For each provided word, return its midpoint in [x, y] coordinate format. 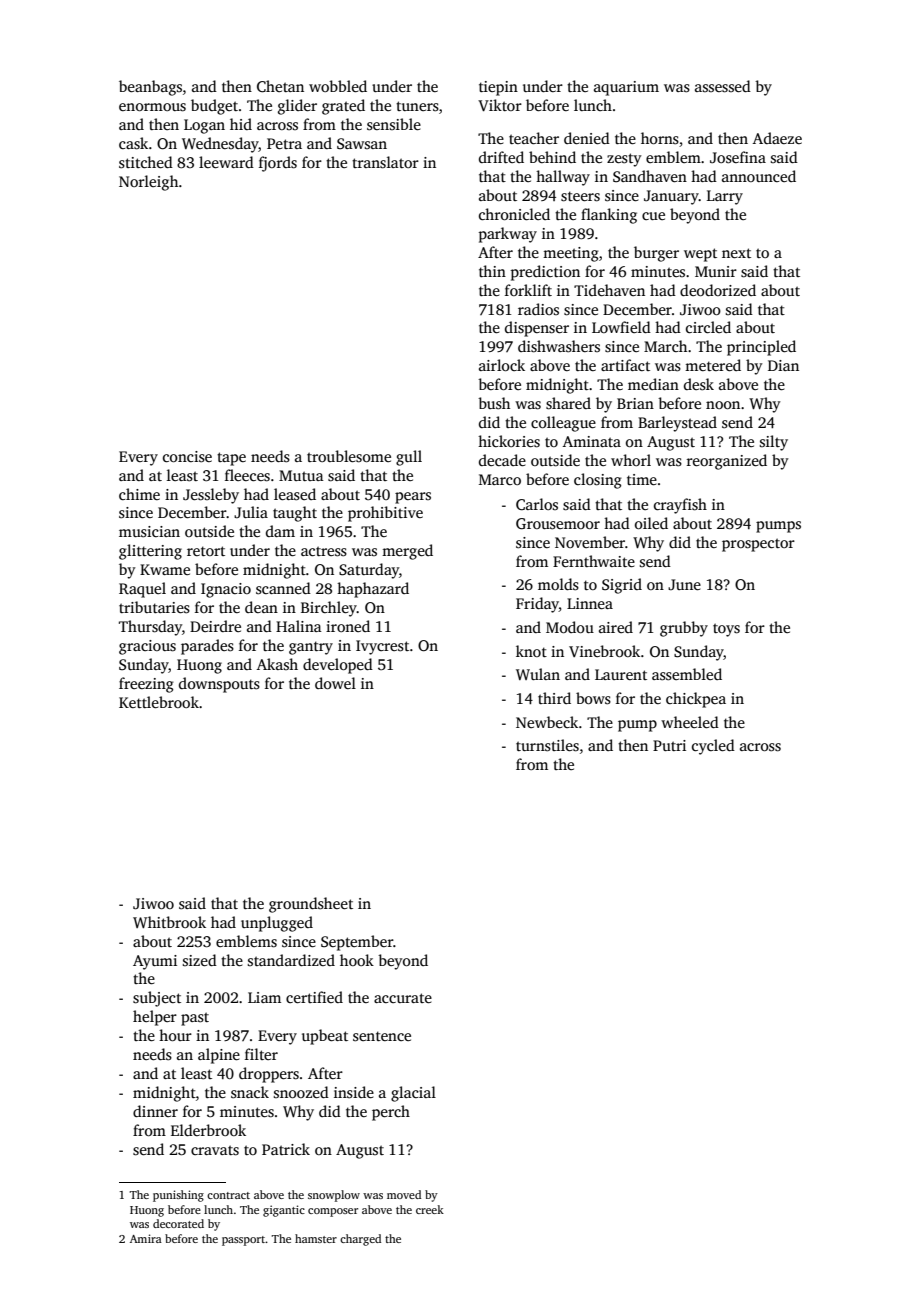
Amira [146, 1238]
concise [187, 457]
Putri [669, 745]
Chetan [280, 86]
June [684, 584]
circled [708, 327]
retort [206, 551]
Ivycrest [382, 647]
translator [385, 162]
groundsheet [311, 905]
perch [391, 1113]
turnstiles [547, 745]
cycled [713, 747]
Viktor [500, 105]
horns [660, 138]
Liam [264, 997]
